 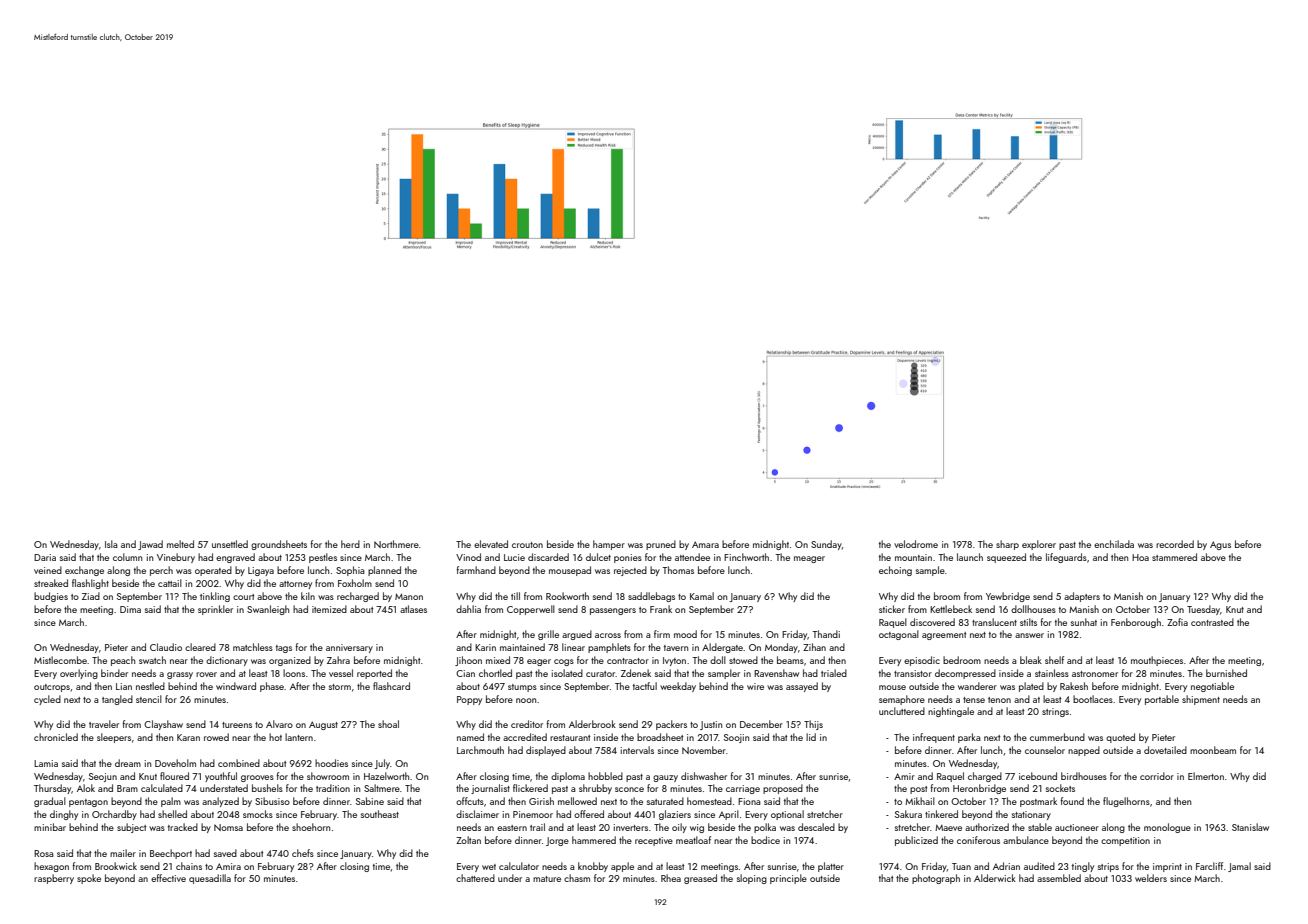 What do you see at coordinates (637, 750) in the screenshot?
I see `intervals` at bounding box center [637, 750].
